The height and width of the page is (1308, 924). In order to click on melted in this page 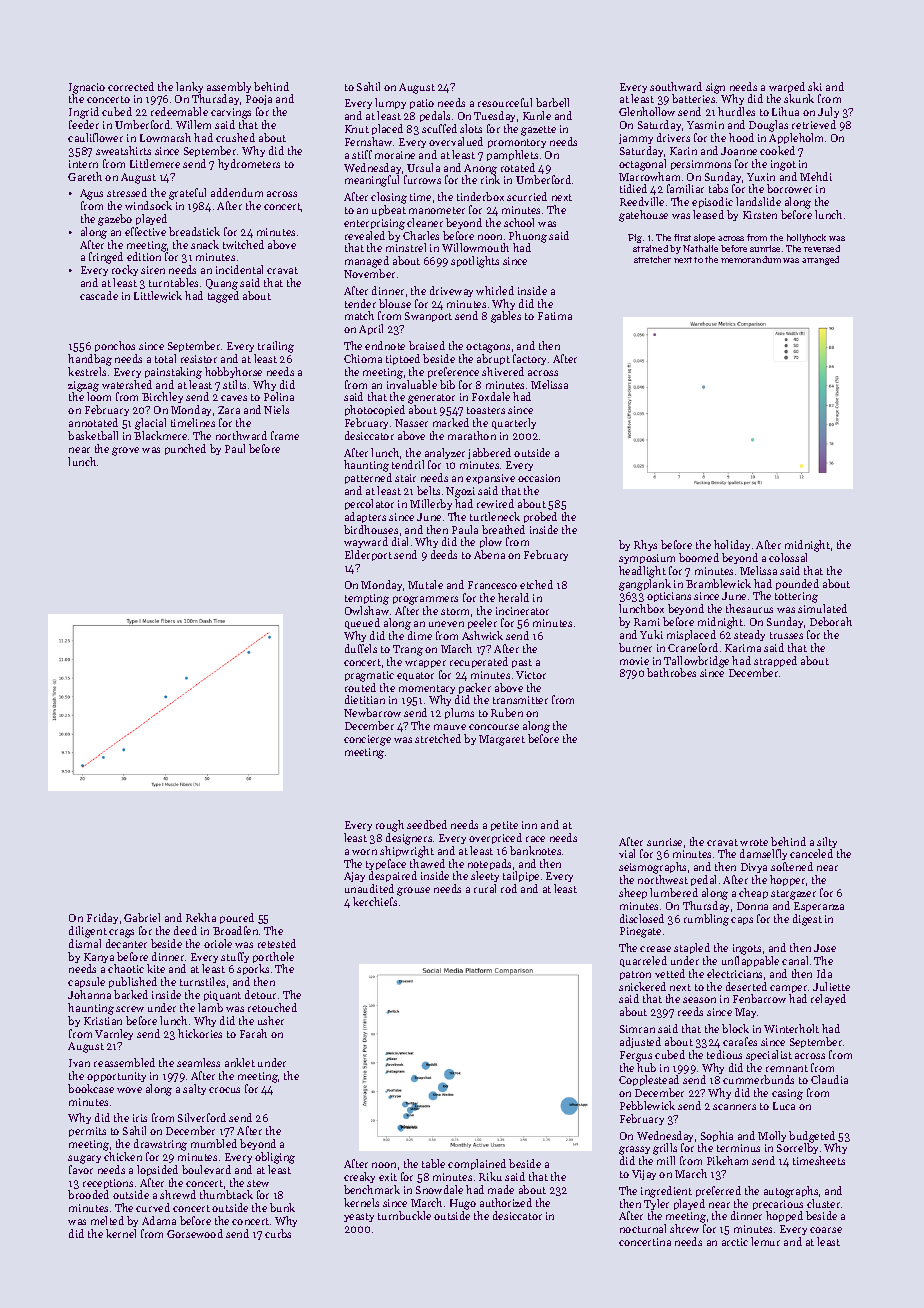, I will do `click(107, 1220)`.
